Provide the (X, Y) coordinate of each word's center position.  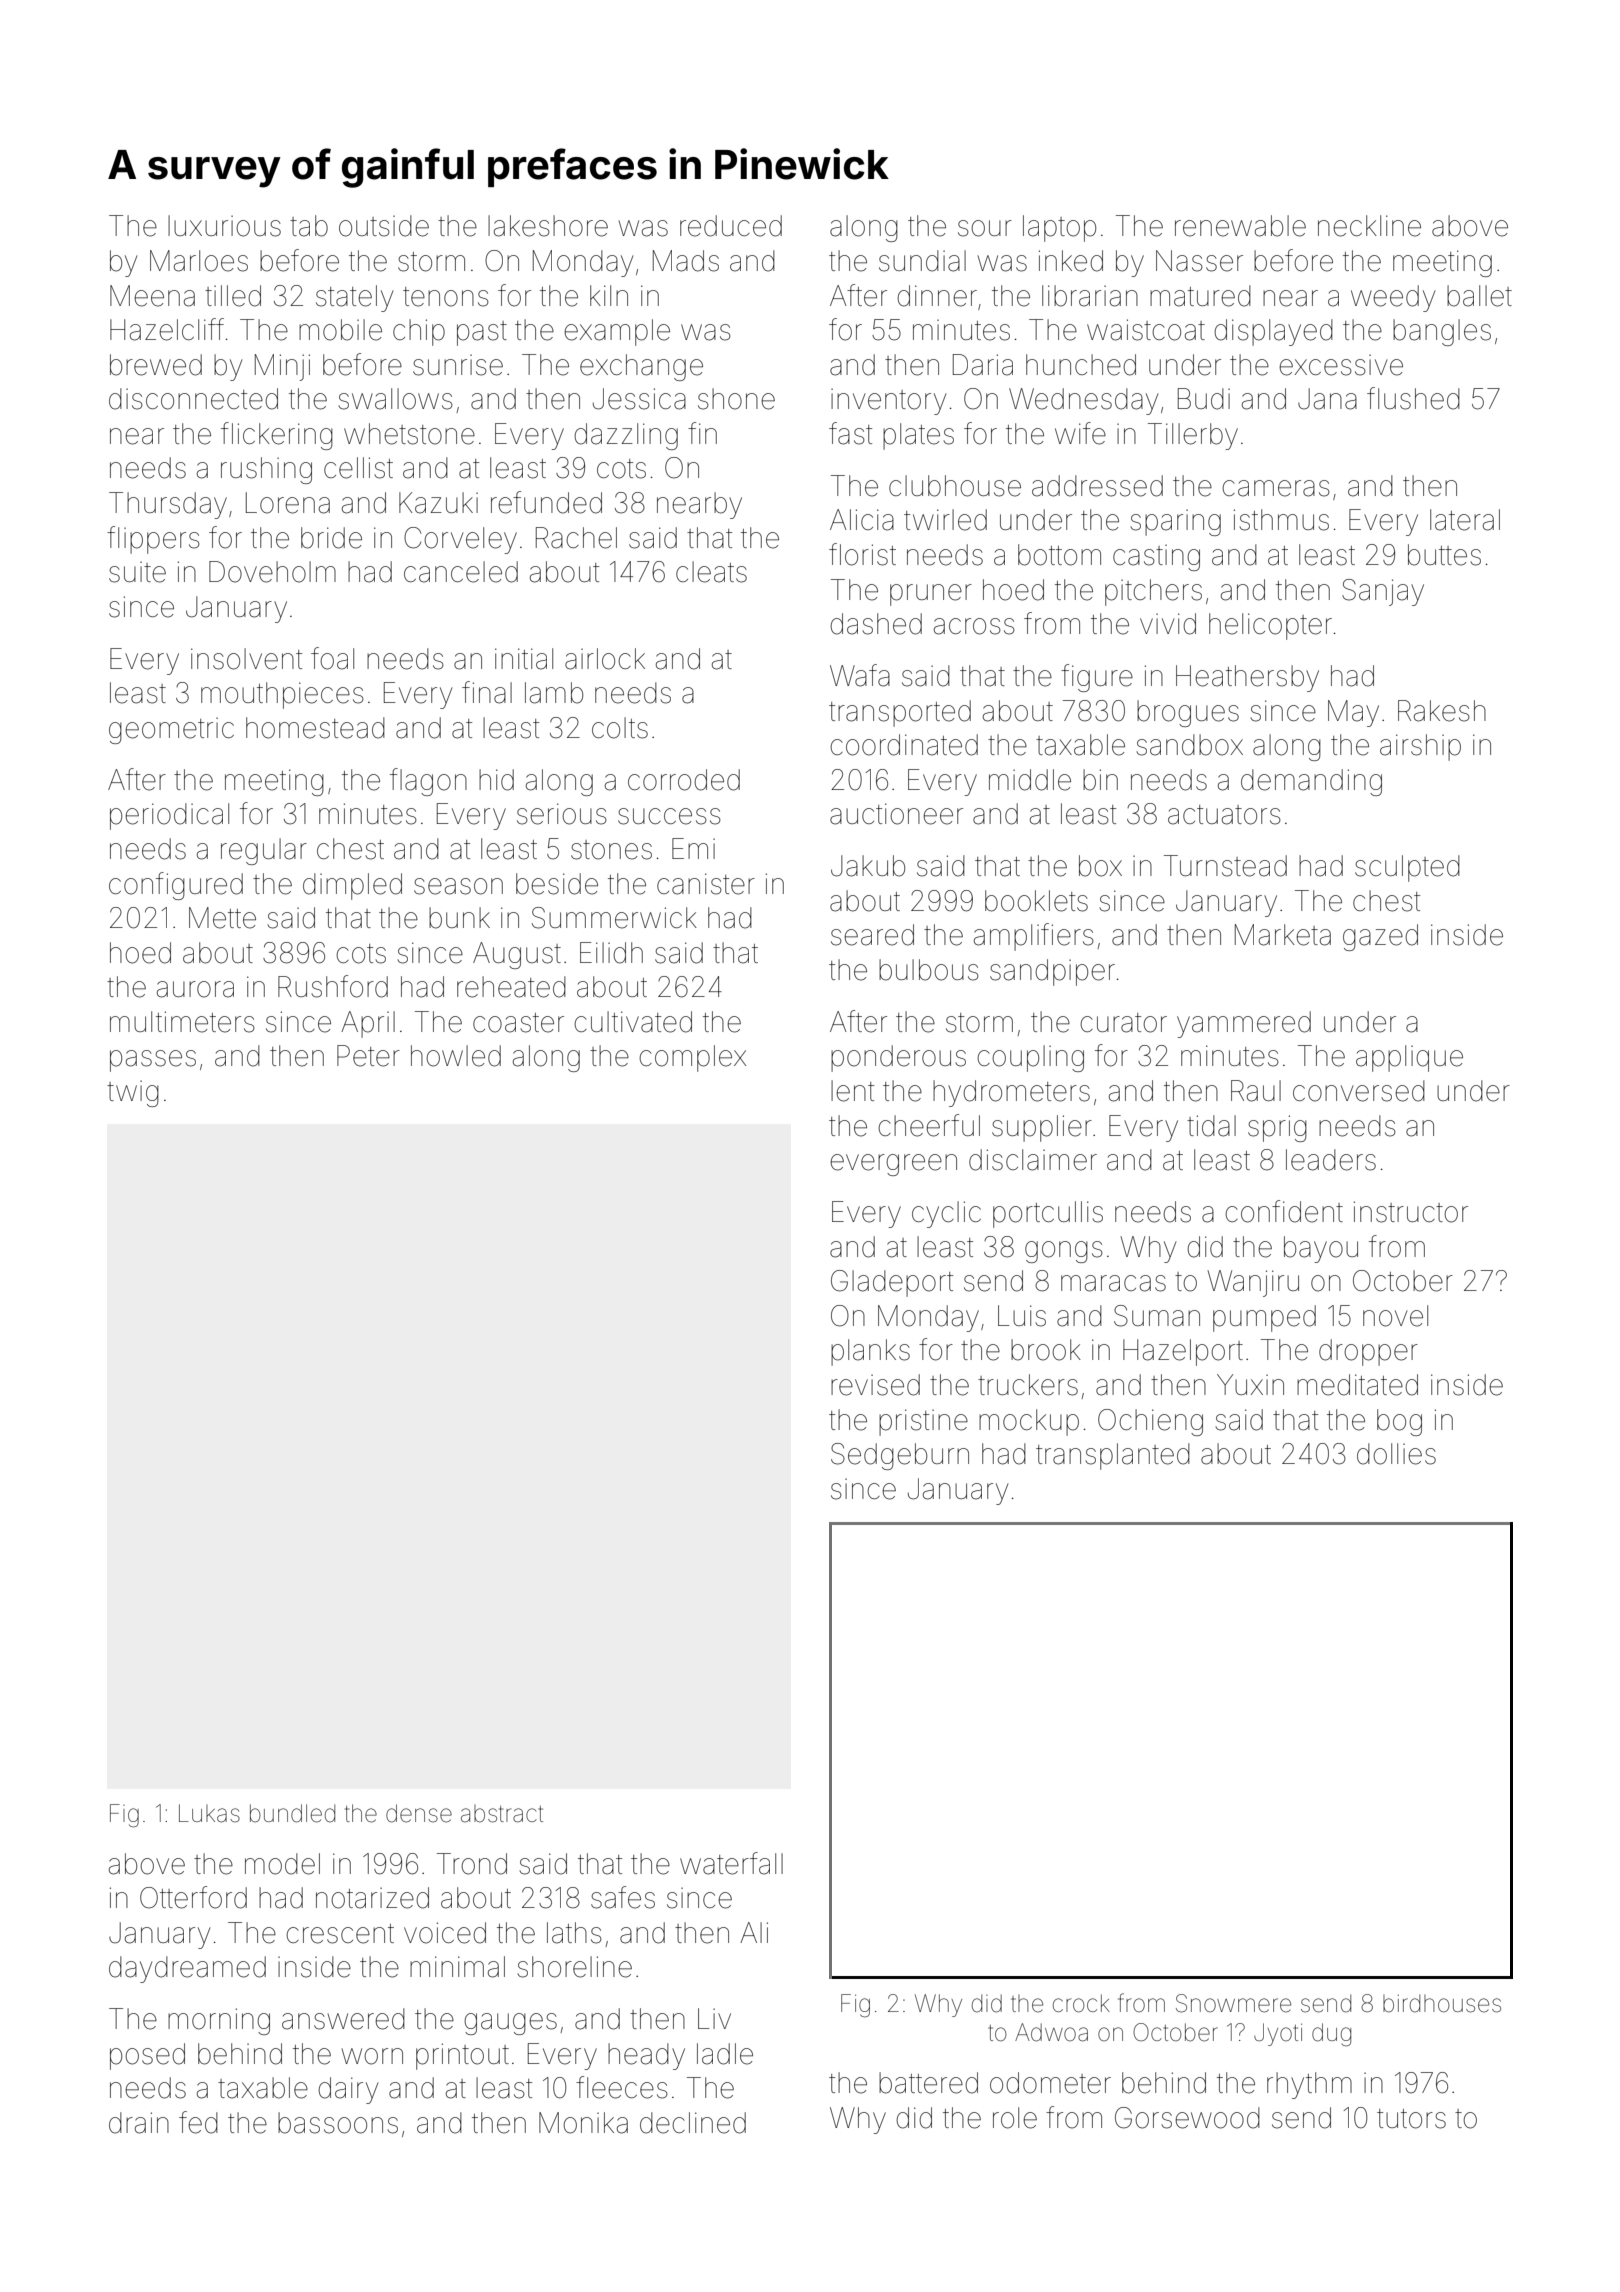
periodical (169, 816)
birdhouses (1442, 2003)
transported (900, 713)
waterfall (731, 1863)
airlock (605, 659)
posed (147, 2056)
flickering (277, 436)
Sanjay (1383, 592)
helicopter (1270, 626)
